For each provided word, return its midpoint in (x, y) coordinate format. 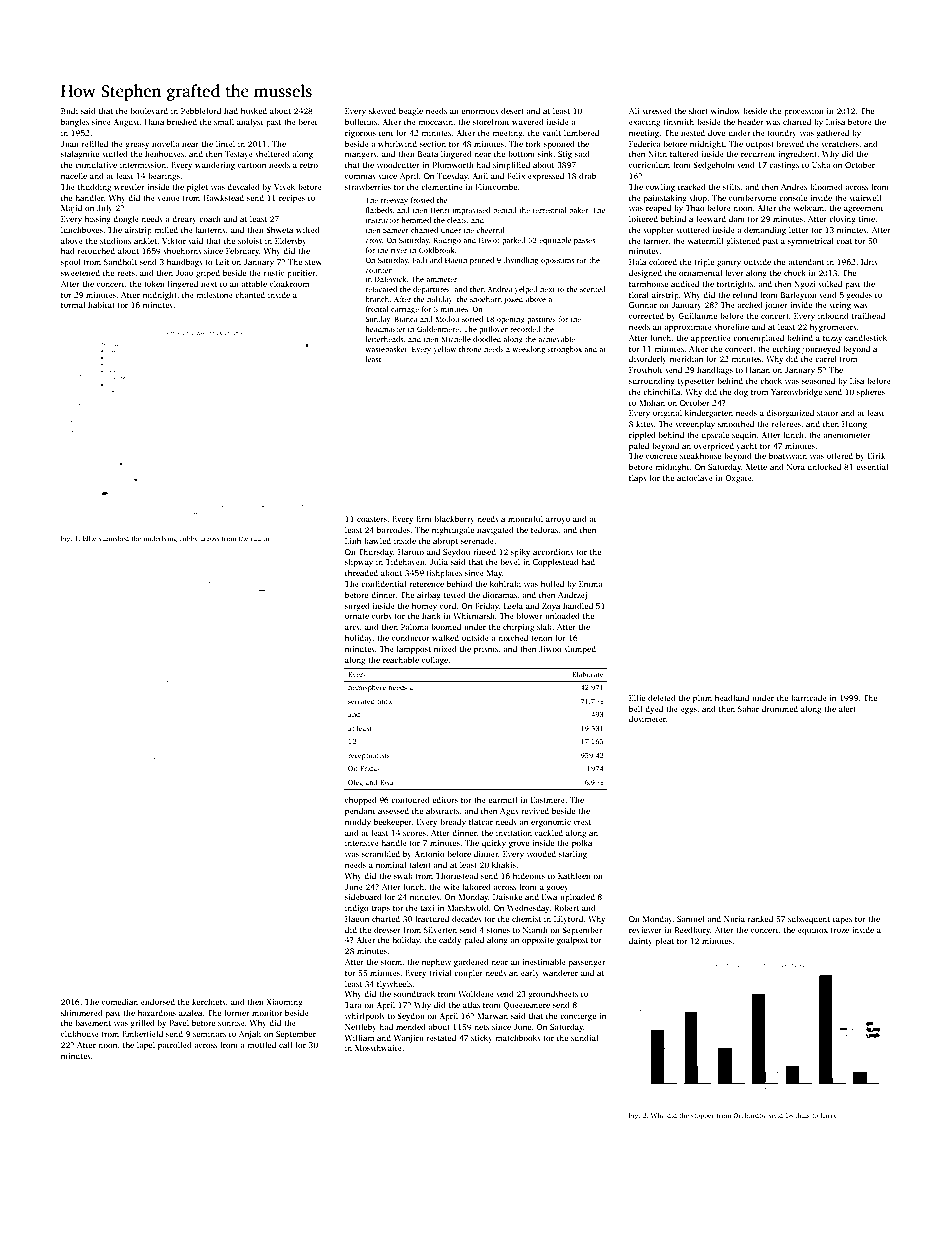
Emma (591, 584)
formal (73, 304)
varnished (114, 538)
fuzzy (832, 338)
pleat (664, 942)
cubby (188, 539)
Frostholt (645, 369)
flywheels (394, 984)
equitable (555, 241)
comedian (120, 1002)
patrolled (175, 1045)
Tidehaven (405, 561)
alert (847, 709)
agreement (863, 209)
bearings (164, 177)
